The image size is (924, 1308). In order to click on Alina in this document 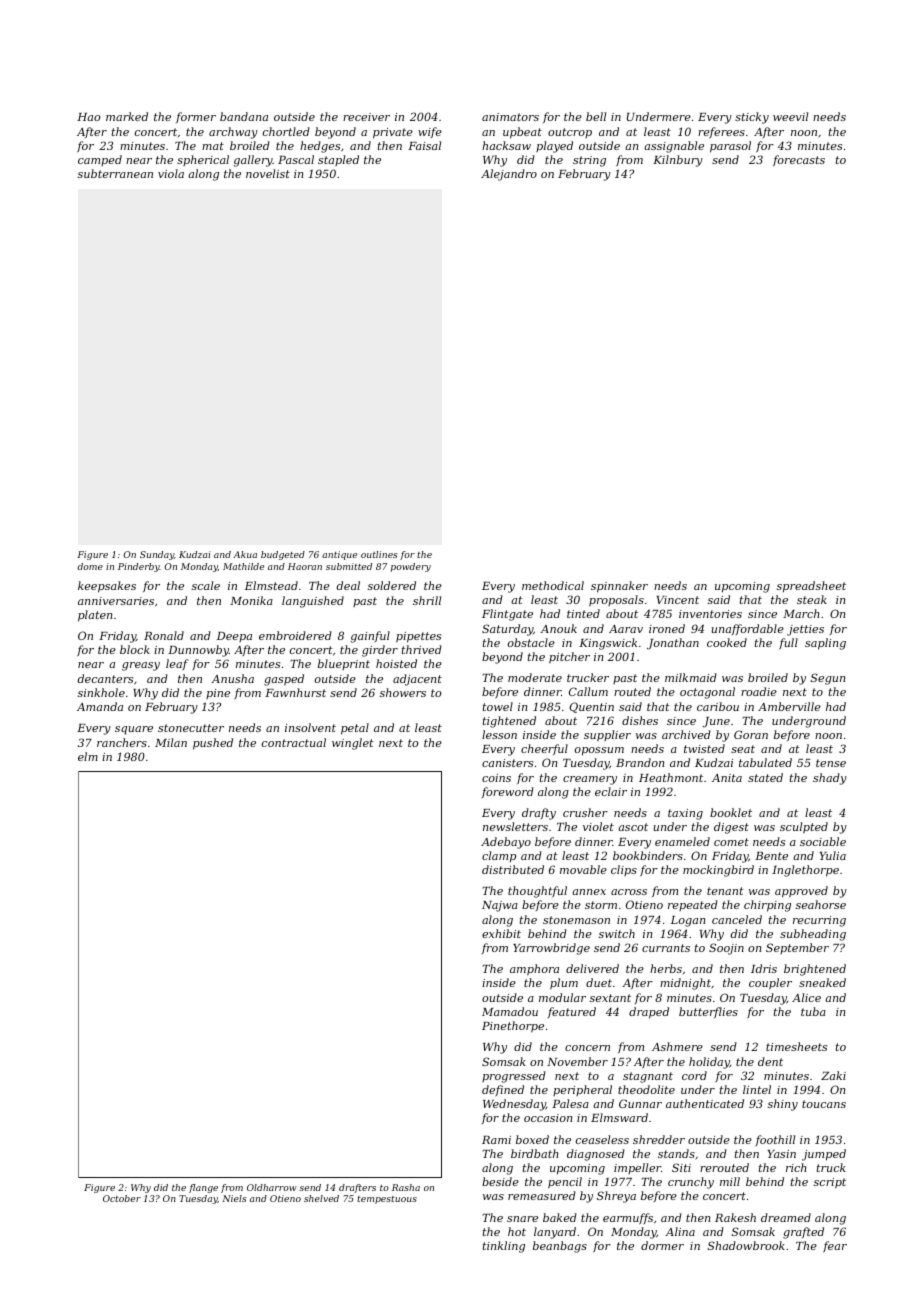, I will do `click(680, 1231)`.
